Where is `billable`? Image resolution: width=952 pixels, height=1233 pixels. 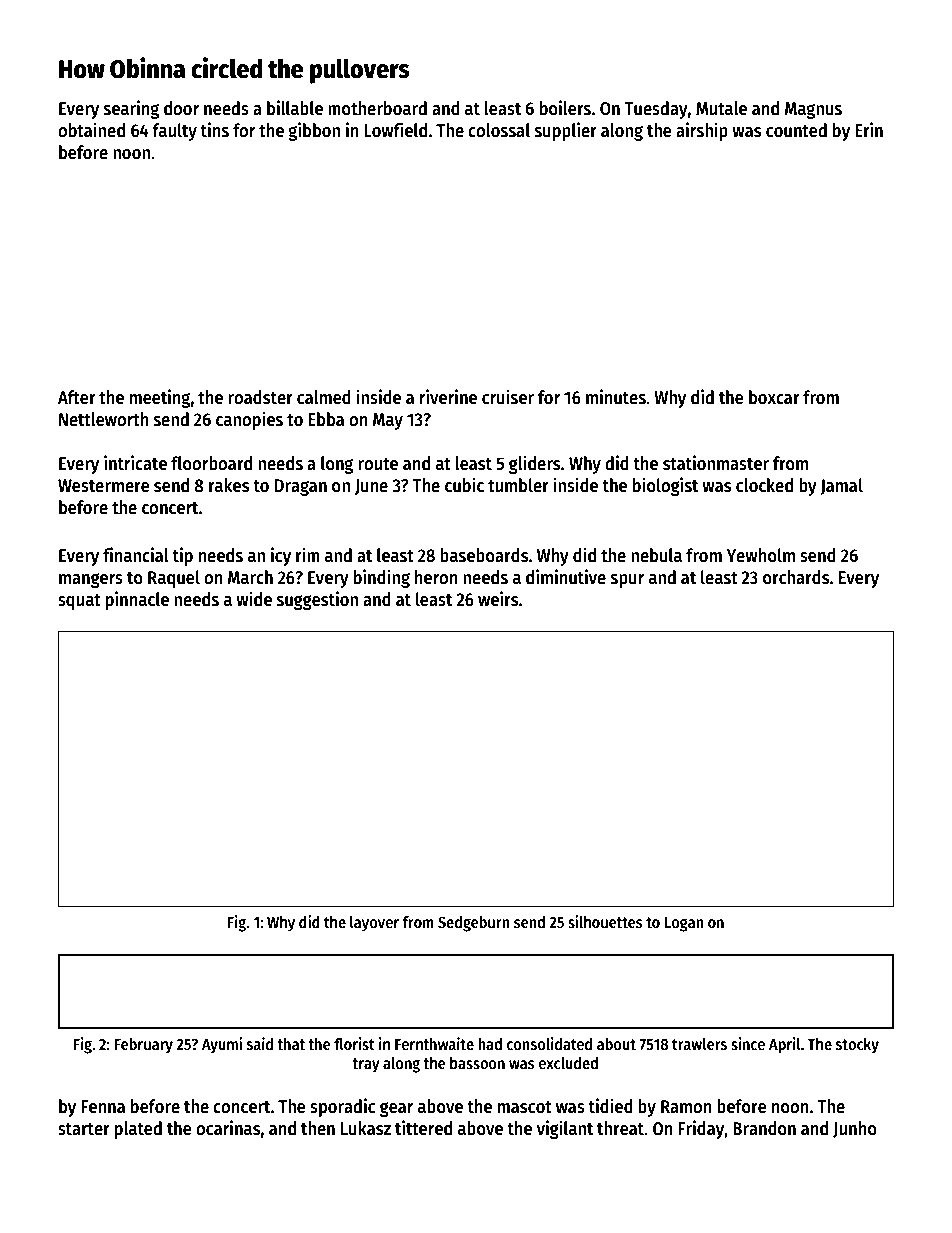
billable is located at coordinates (295, 108).
